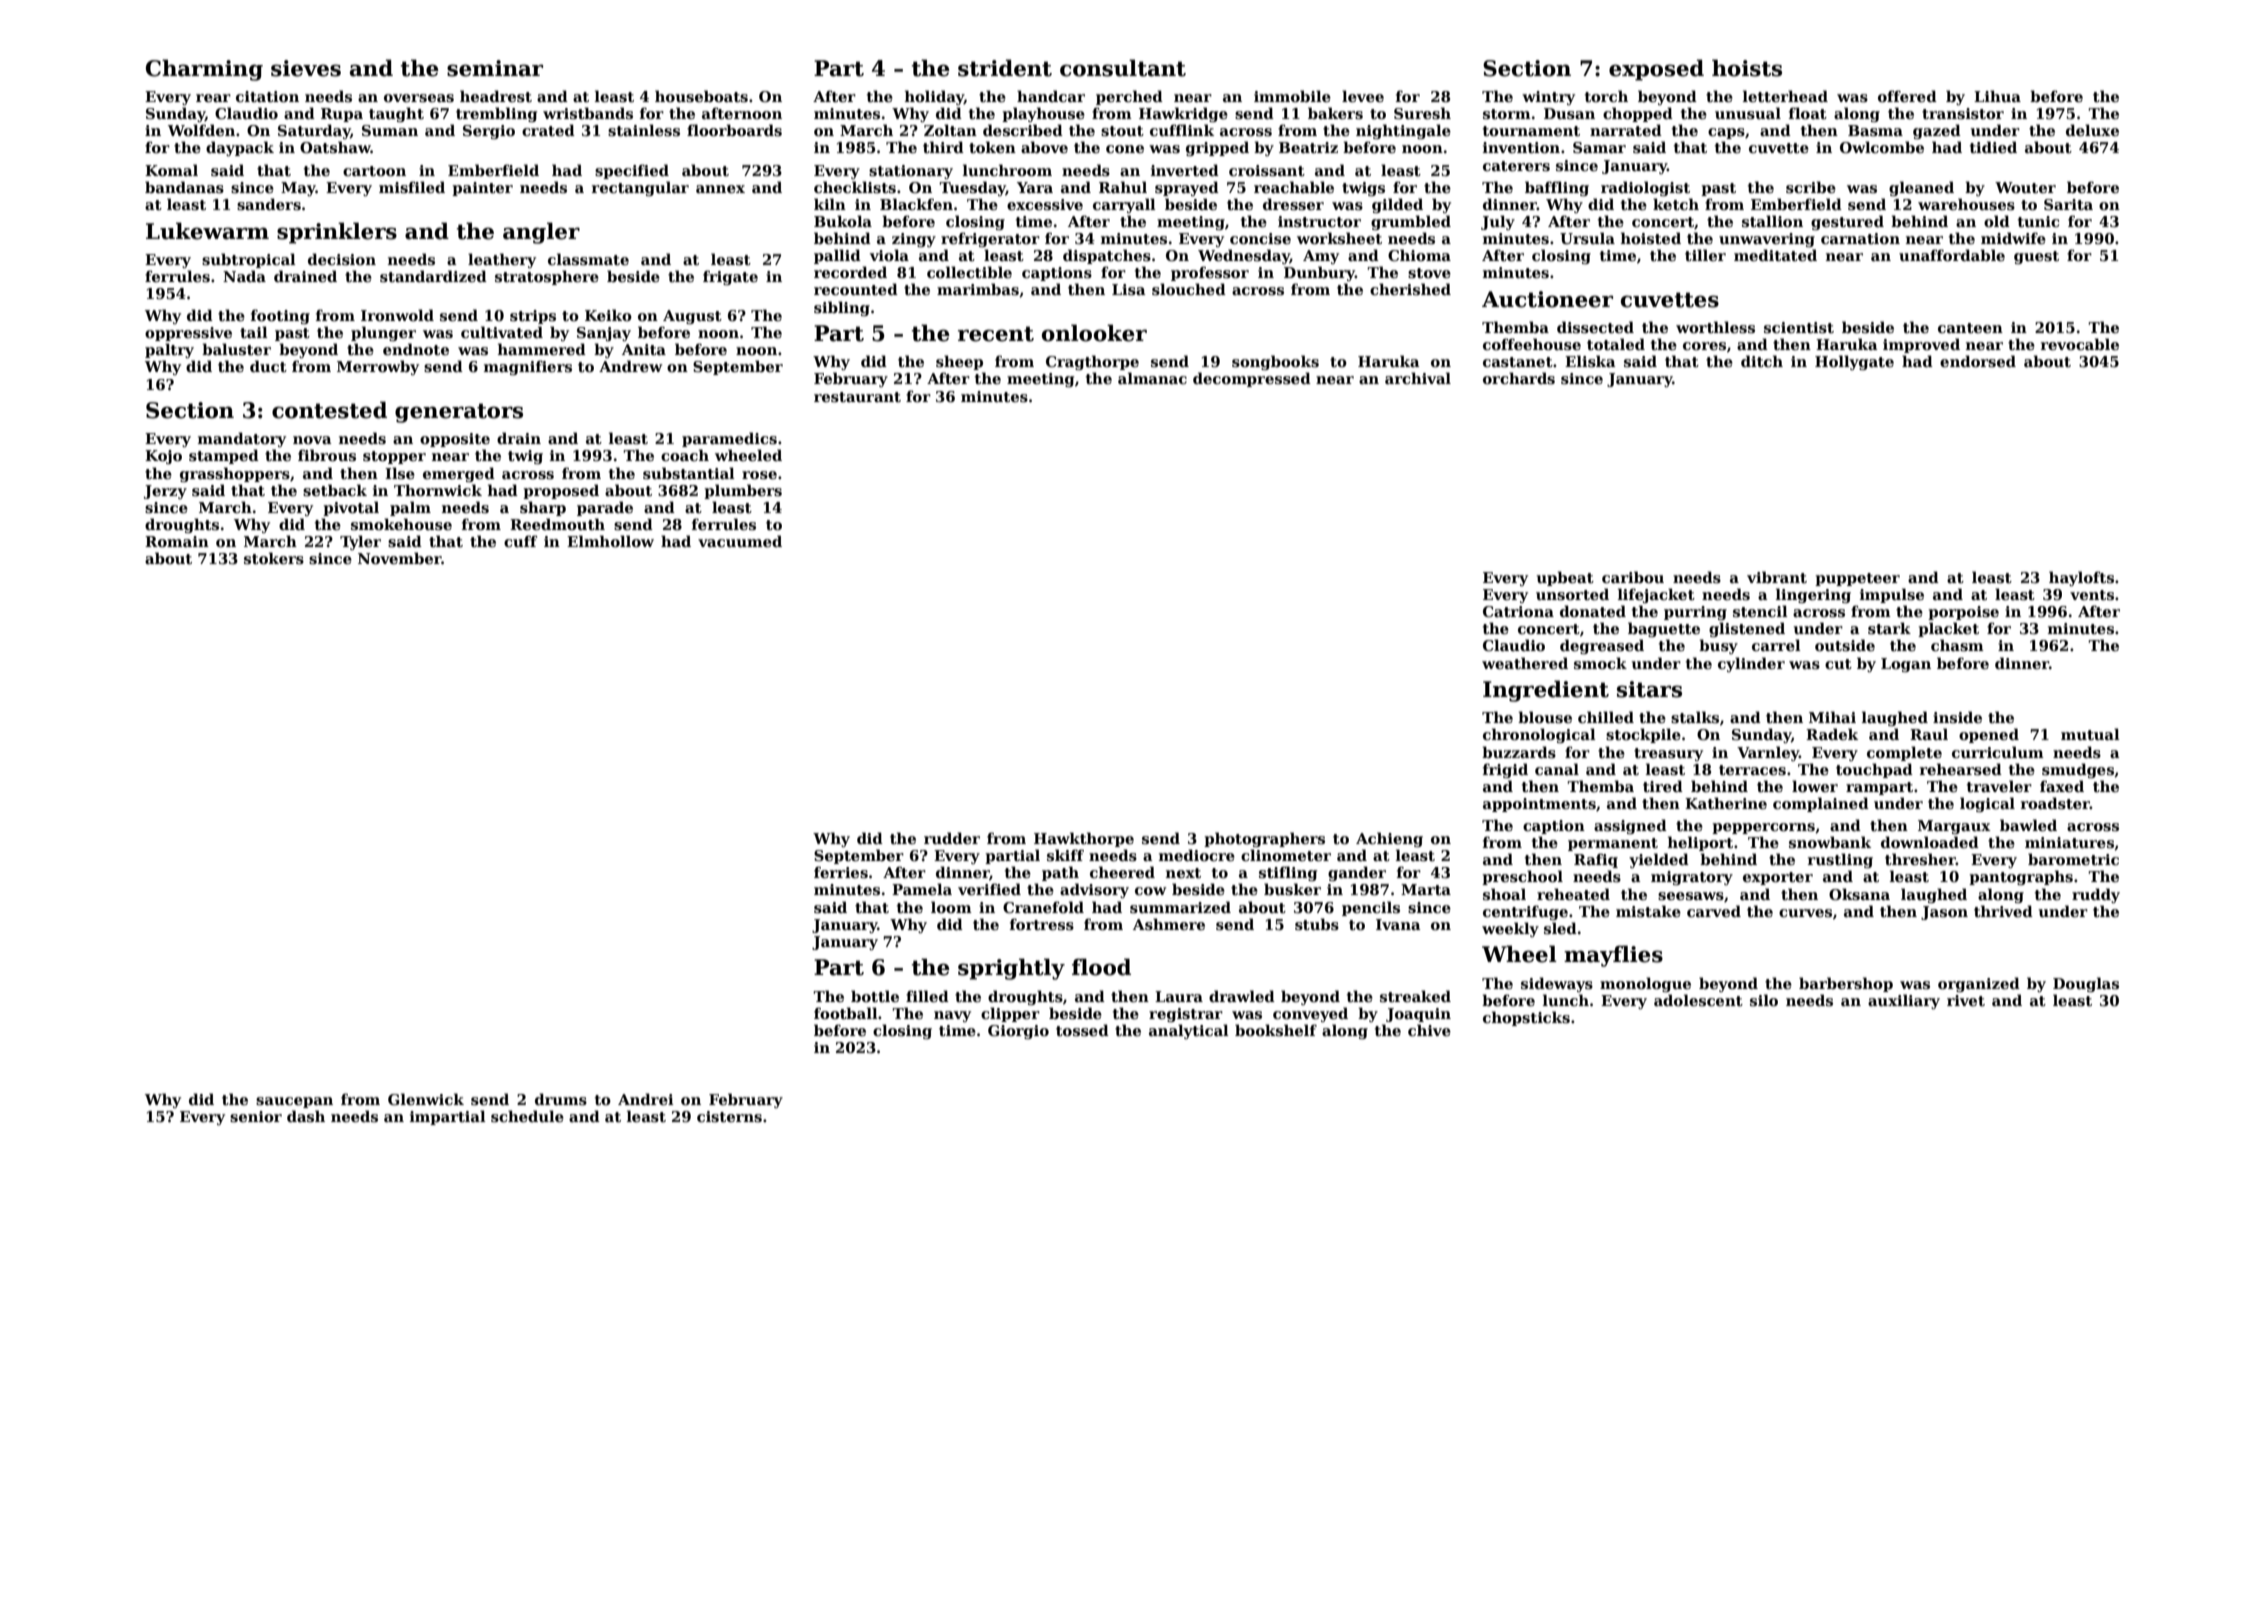 This screenshot has width=2265, height=1602. What do you see at coordinates (1084, 839) in the screenshot?
I see `Hawkthorpe` at bounding box center [1084, 839].
